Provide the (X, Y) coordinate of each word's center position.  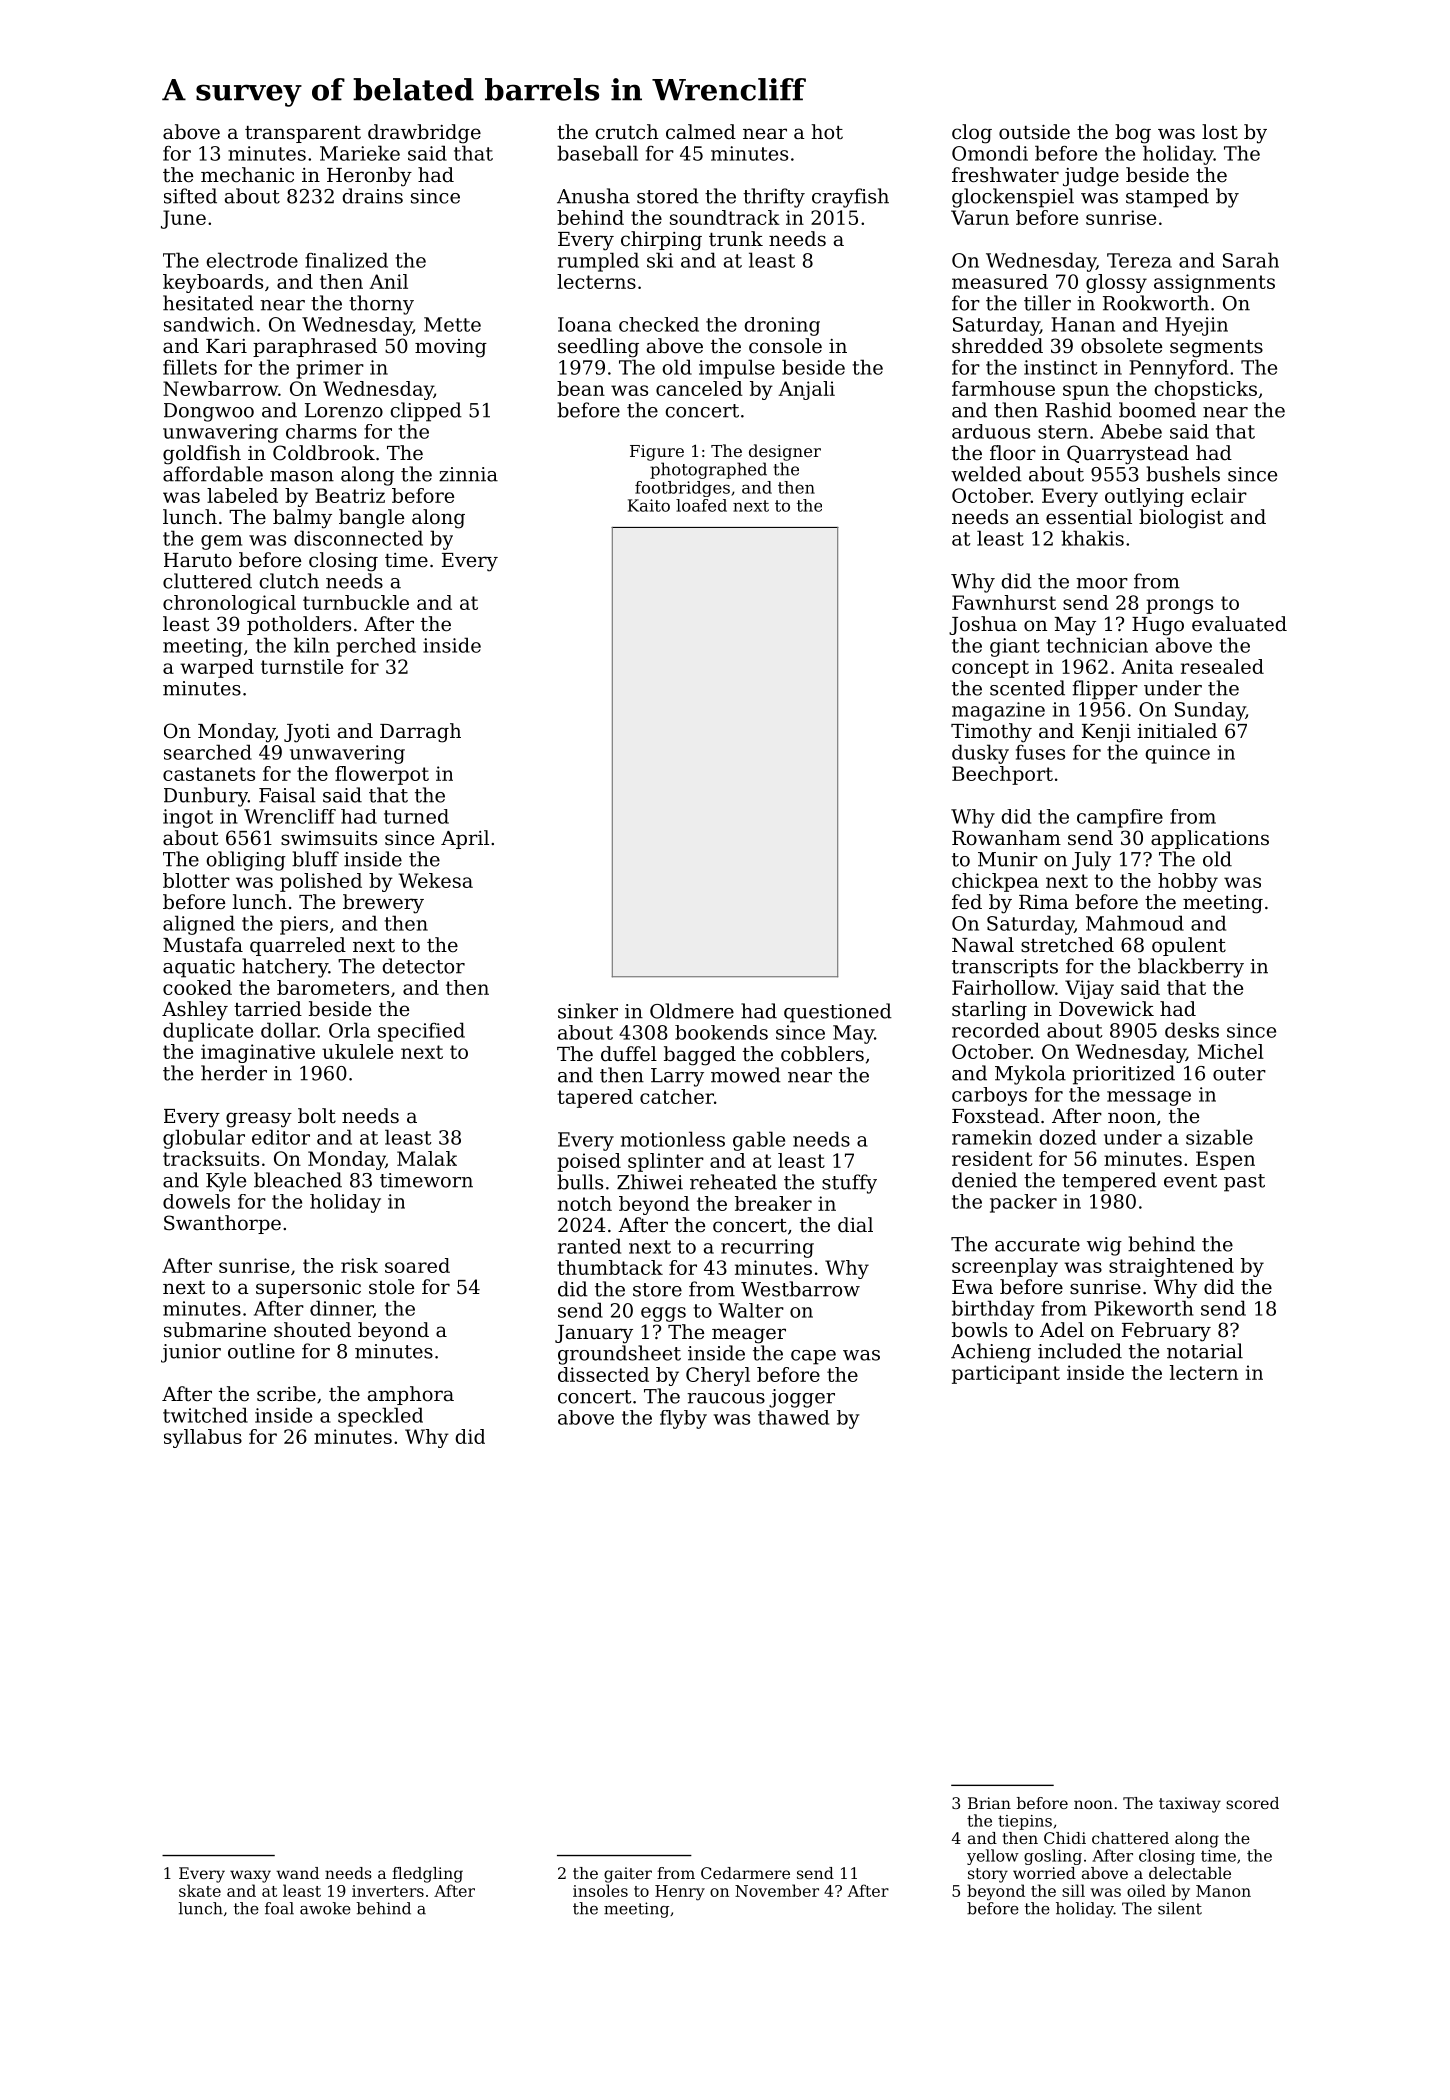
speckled (380, 1417)
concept (990, 669)
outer (1239, 1074)
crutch (627, 132)
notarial (1205, 1351)
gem (221, 542)
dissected (603, 1374)
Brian (989, 1803)
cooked (197, 987)
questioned (838, 1013)
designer (785, 452)
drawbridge (424, 134)
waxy (250, 1876)
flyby (683, 1419)
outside (1034, 132)
